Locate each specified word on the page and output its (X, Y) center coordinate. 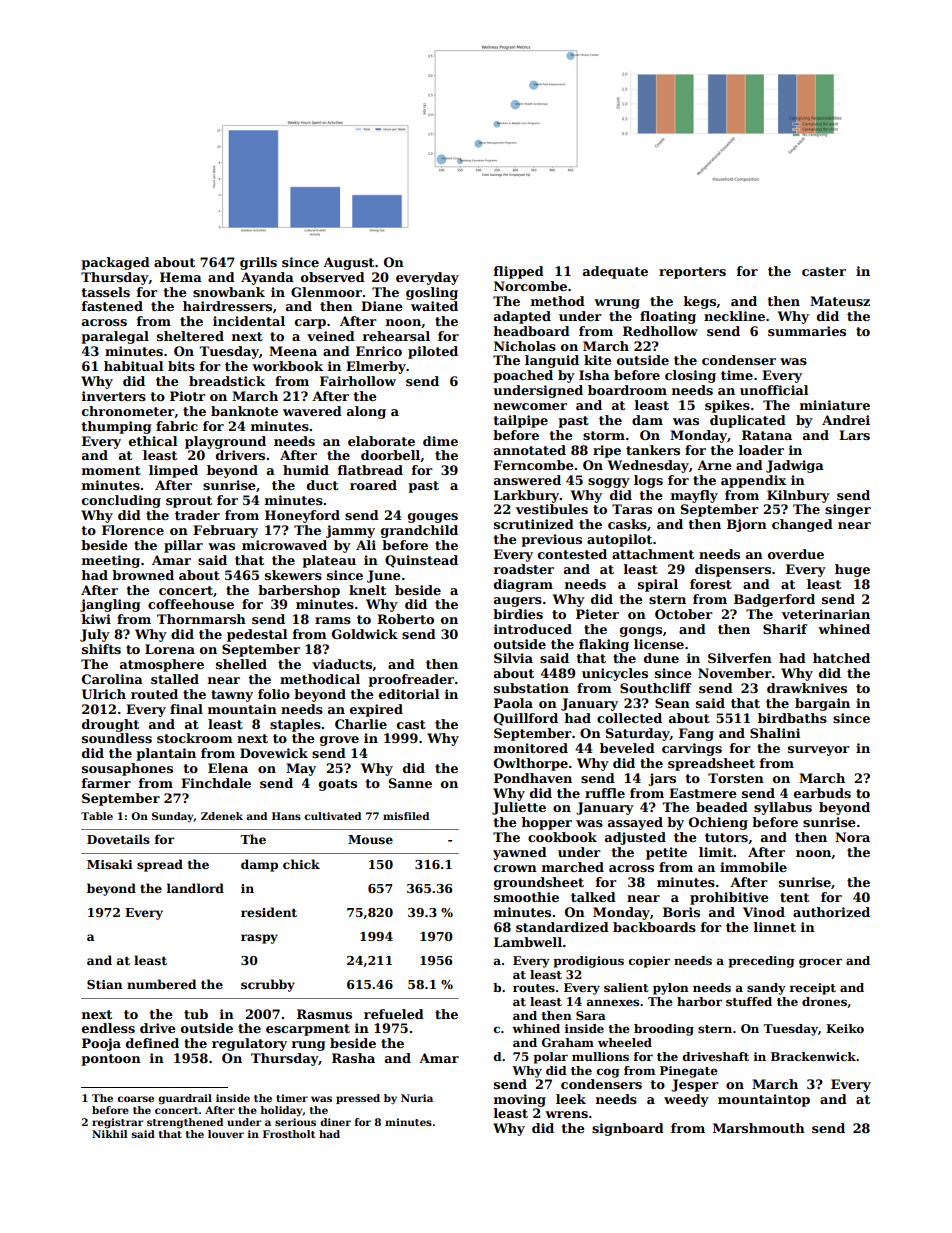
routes (534, 988)
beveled (627, 748)
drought (110, 725)
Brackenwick (813, 1056)
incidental (249, 321)
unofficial (774, 390)
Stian (105, 984)
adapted (522, 317)
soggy (609, 483)
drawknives (807, 688)
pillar (183, 546)
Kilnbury (798, 496)
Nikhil (109, 1134)
